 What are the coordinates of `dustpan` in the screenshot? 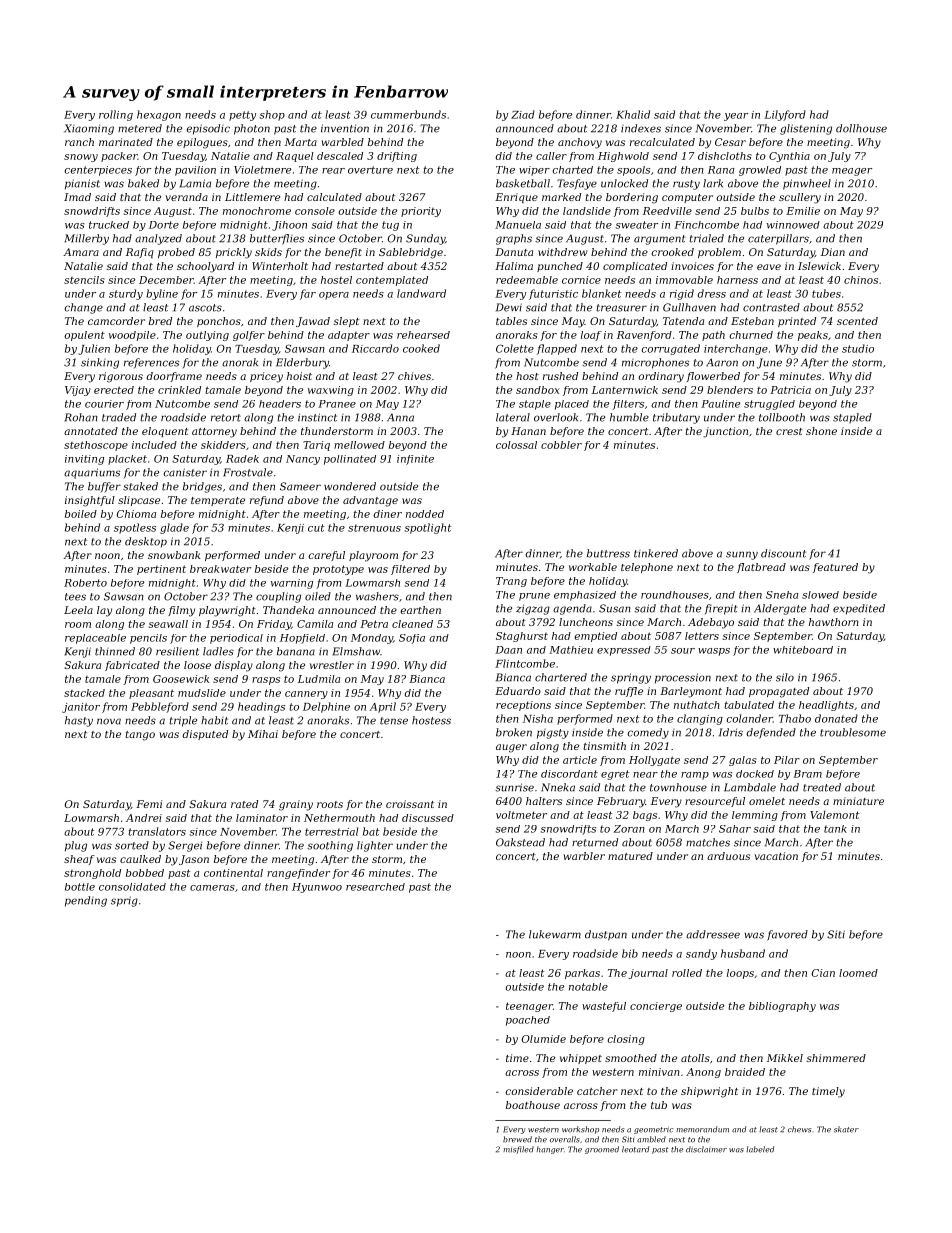 It's located at (606, 935).
